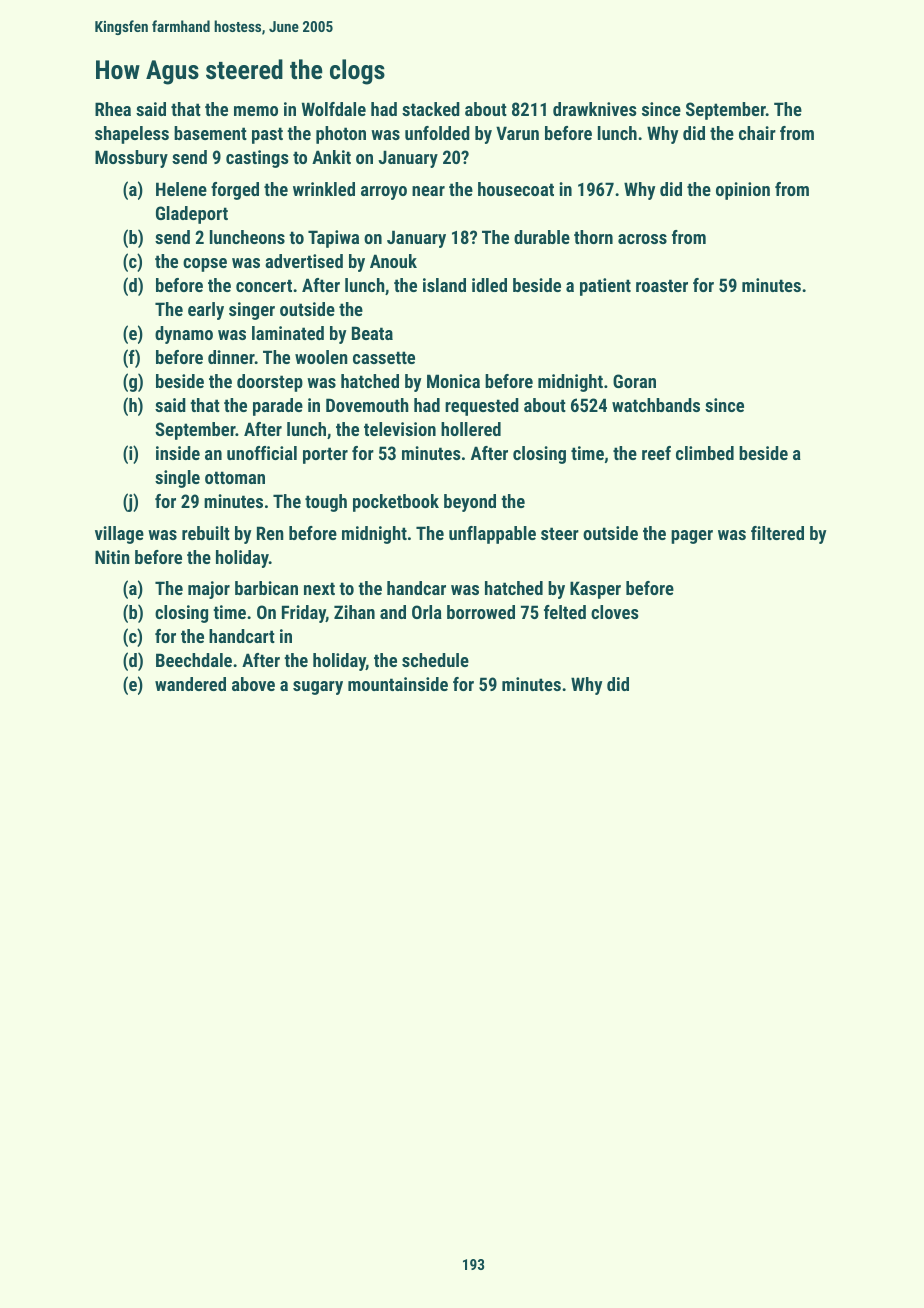 This screenshot has width=924, height=1308. I want to click on Mossbury, so click(131, 159).
